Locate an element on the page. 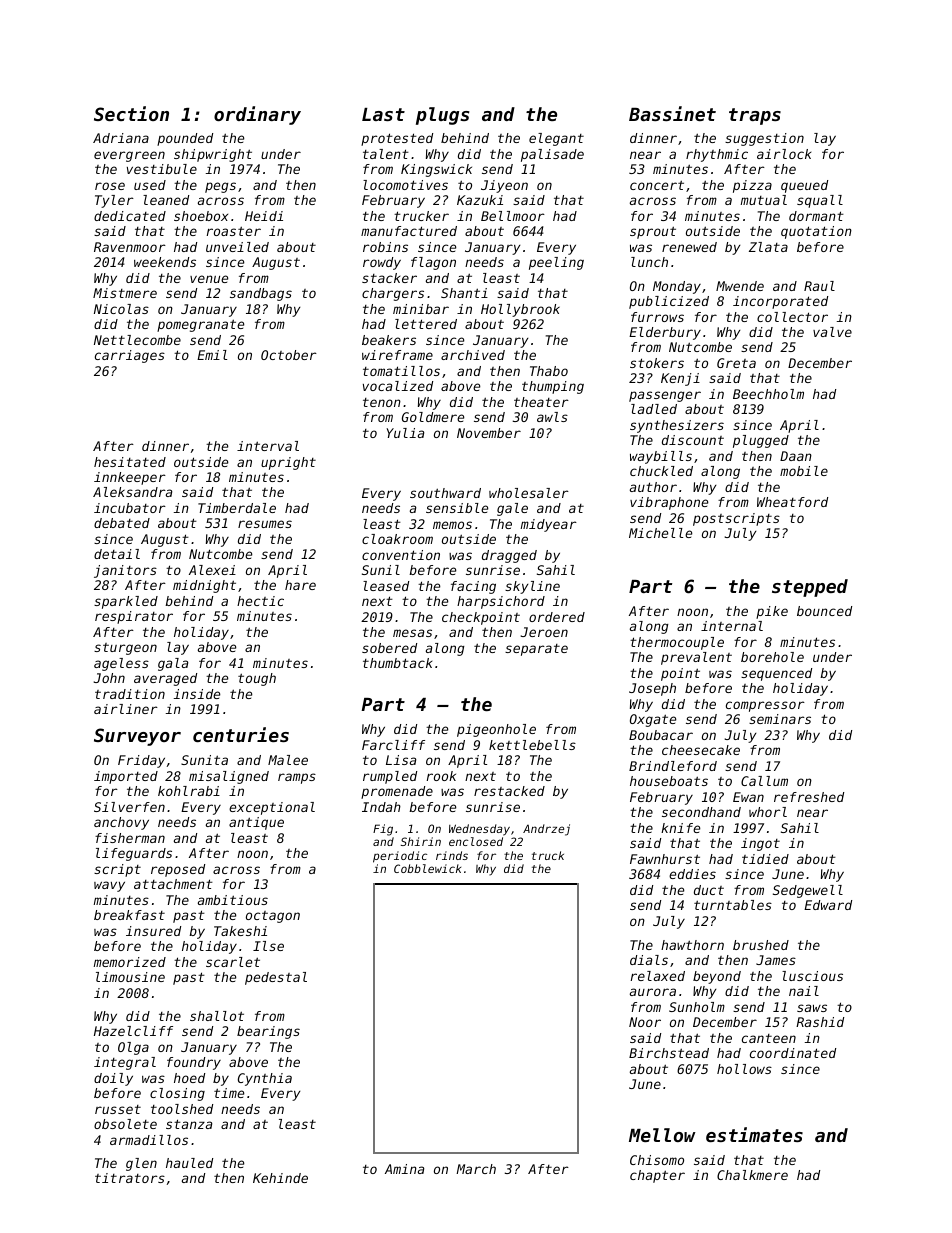 The height and width of the document is (1233, 952). traps is located at coordinates (755, 116).
